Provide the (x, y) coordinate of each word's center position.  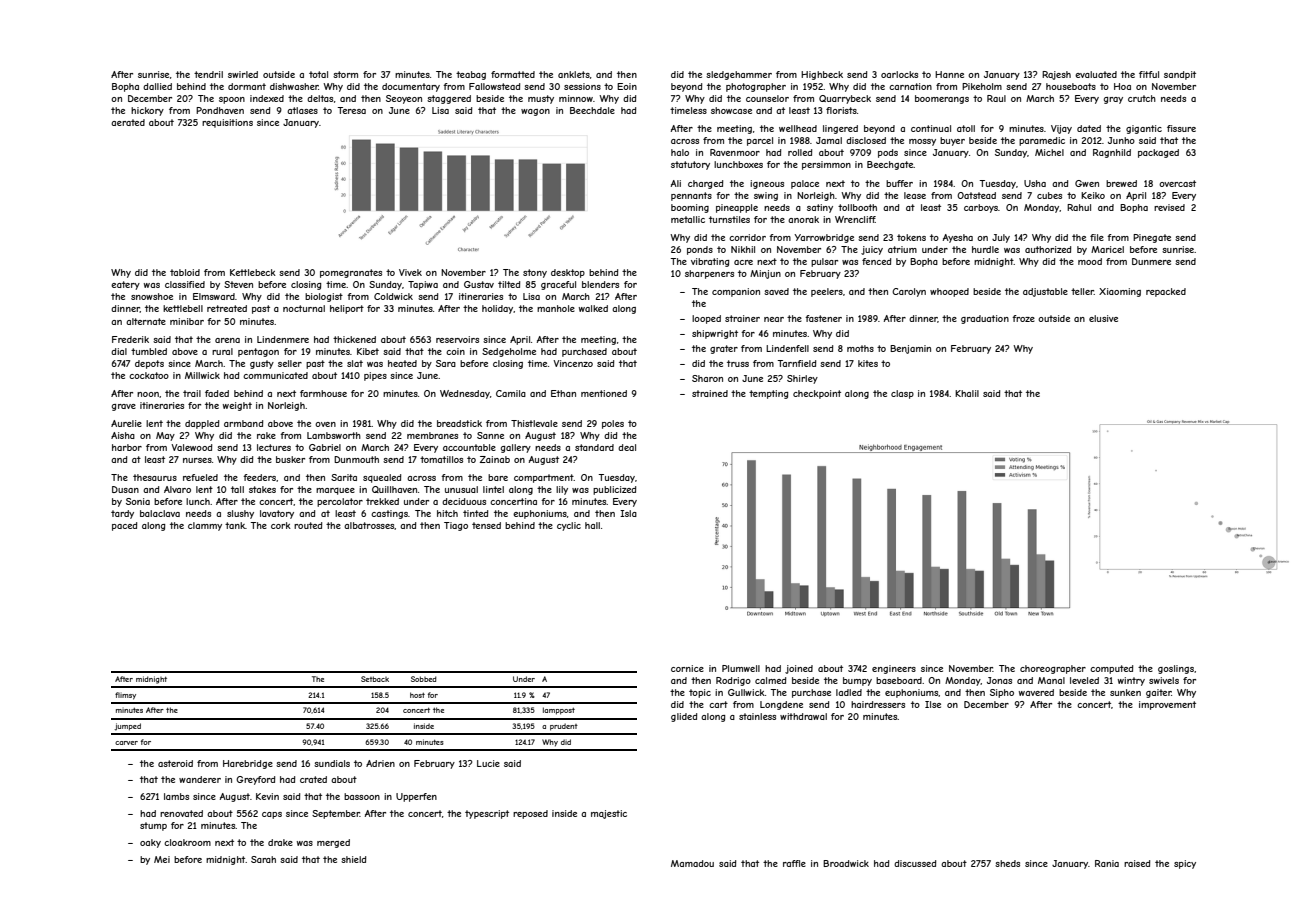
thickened (354, 339)
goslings (1176, 669)
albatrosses (369, 526)
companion (736, 292)
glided (684, 717)
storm (345, 74)
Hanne (949, 74)
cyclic (569, 526)
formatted (513, 74)
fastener (823, 318)
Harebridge (248, 764)
